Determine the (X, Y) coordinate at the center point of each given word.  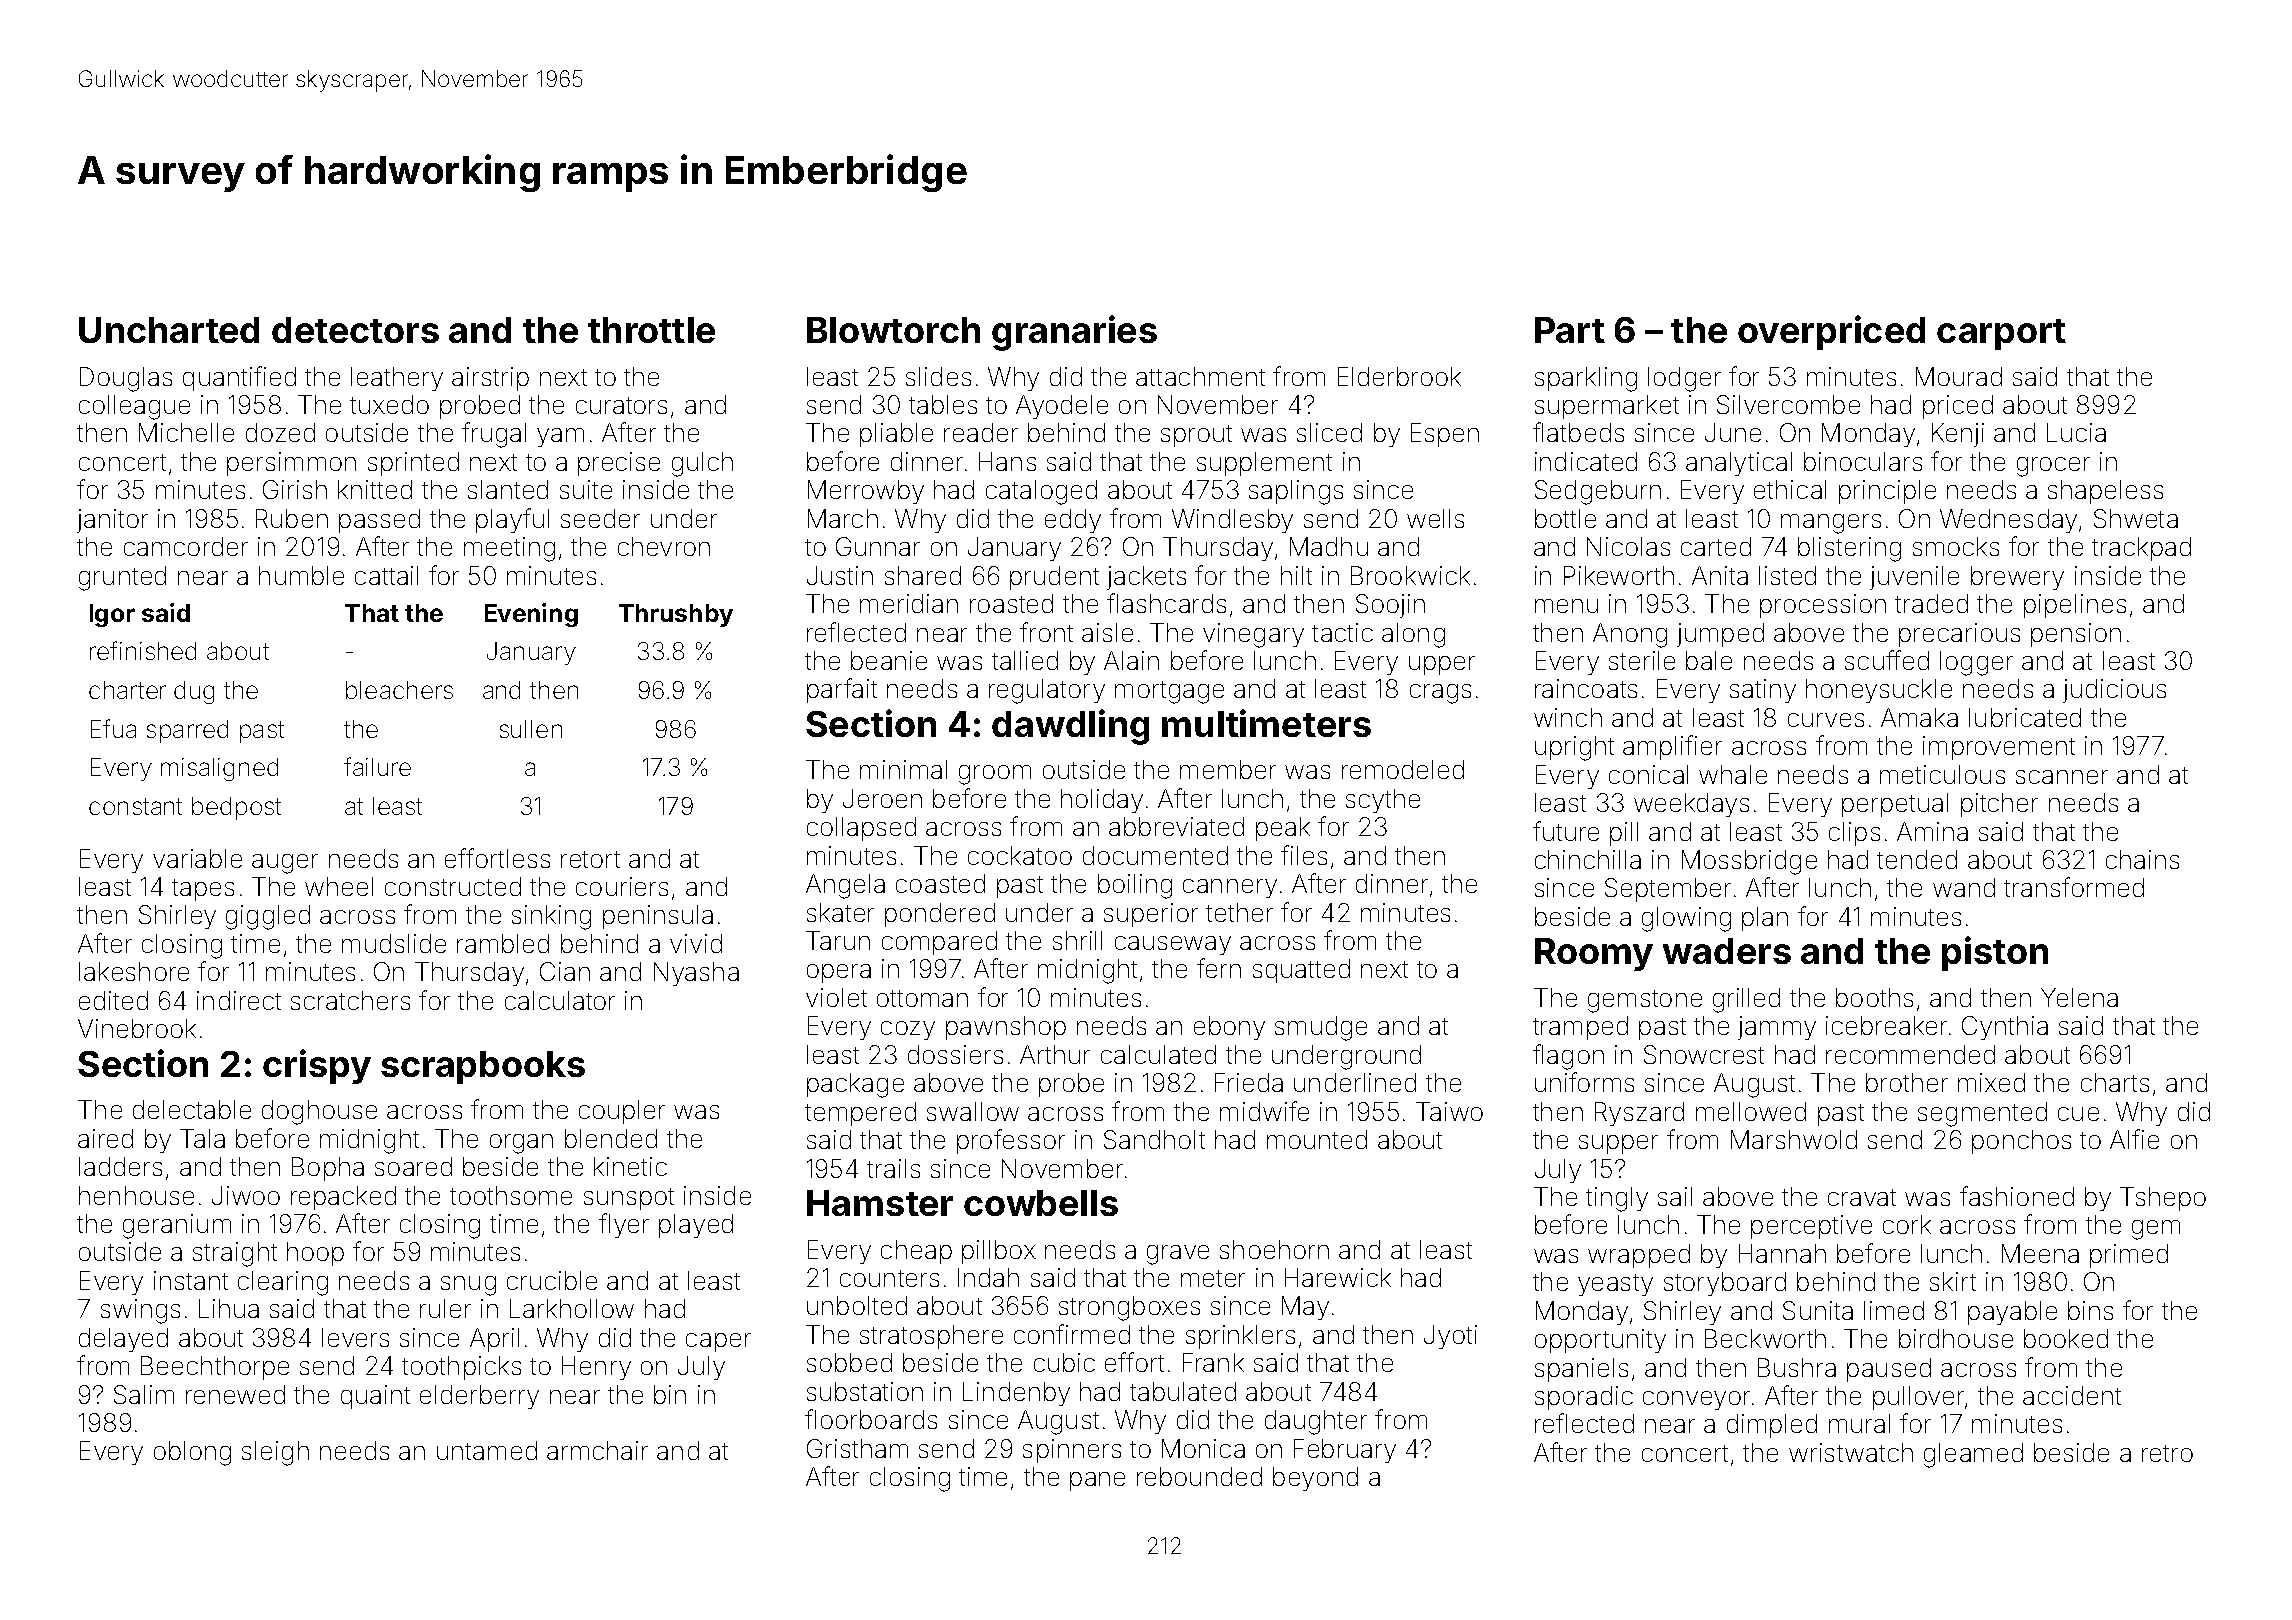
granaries (1074, 333)
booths (1874, 997)
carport (2001, 334)
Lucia (2076, 432)
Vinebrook (137, 1028)
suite (586, 489)
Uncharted (169, 330)
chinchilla (1588, 859)
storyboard (1725, 1284)
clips (1854, 834)
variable (197, 858)
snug (468, 1286)
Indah (988, 1277)
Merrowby (866, 492)
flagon (1568, 1057)
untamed (487, 1450)
